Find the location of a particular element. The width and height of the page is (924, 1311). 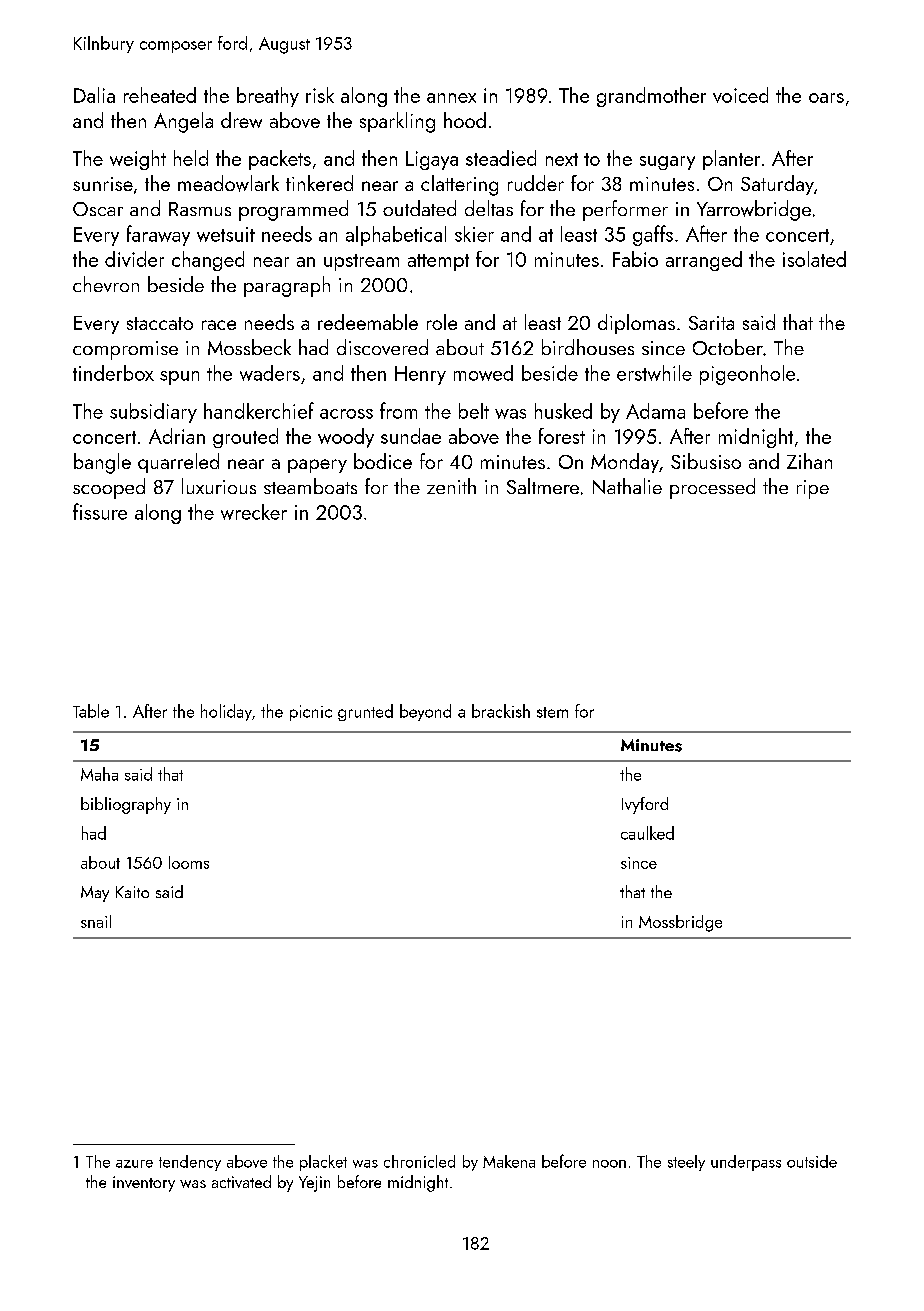

underpass is located at coordinates (746, 1163).
